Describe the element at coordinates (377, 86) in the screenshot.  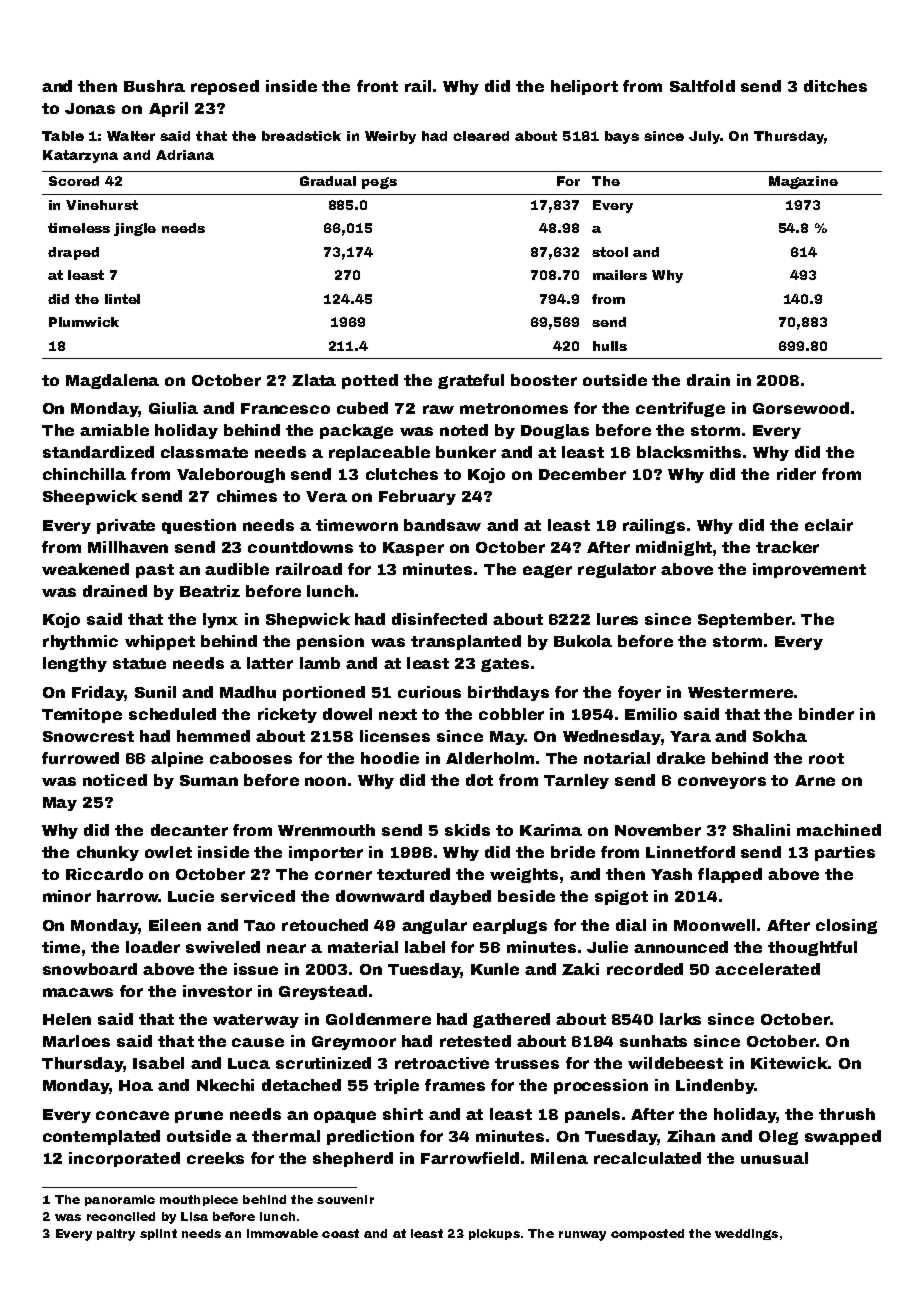
I see `front` at that location.
